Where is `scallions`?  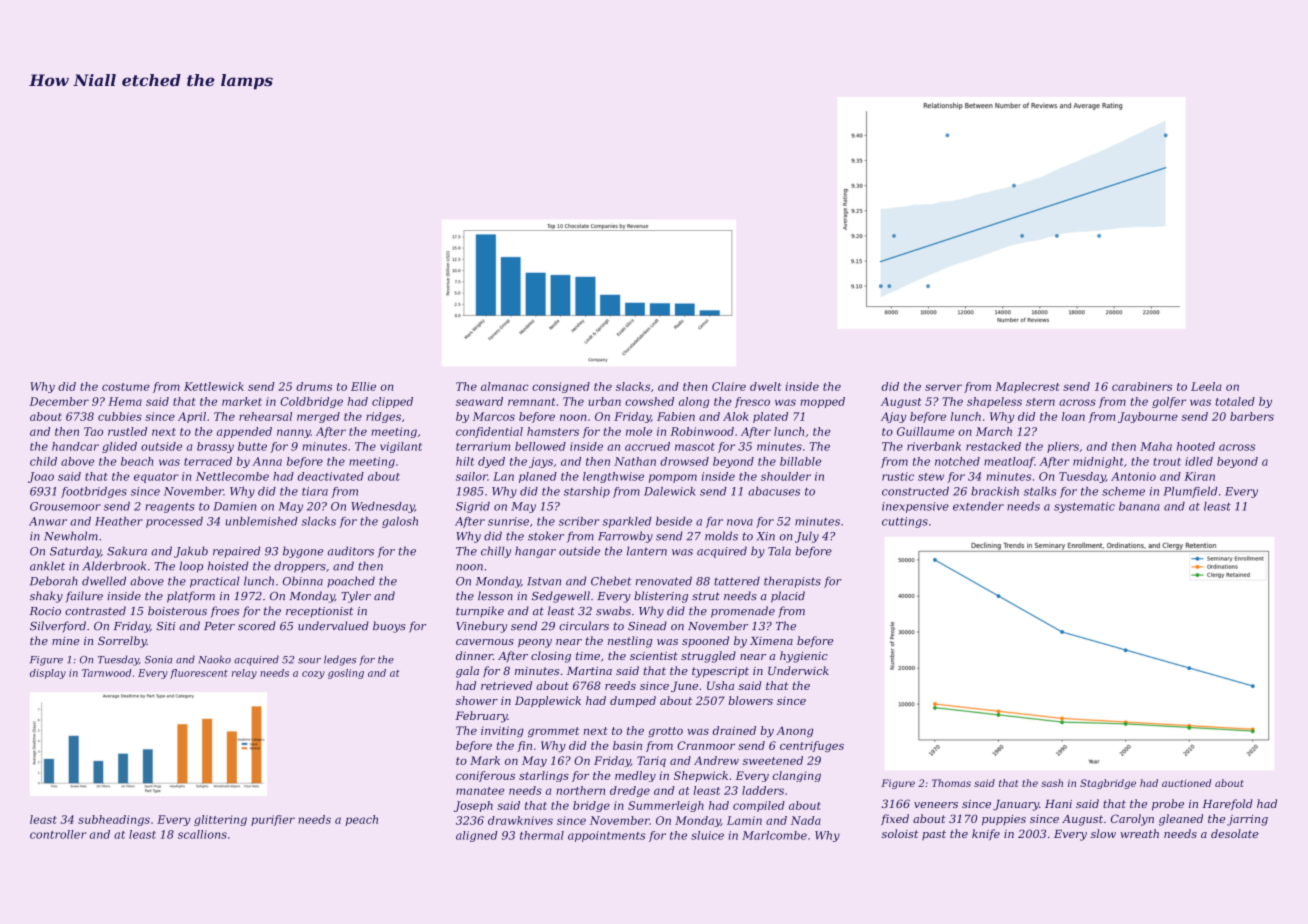
scallions is located at coordinates (202, 834).
